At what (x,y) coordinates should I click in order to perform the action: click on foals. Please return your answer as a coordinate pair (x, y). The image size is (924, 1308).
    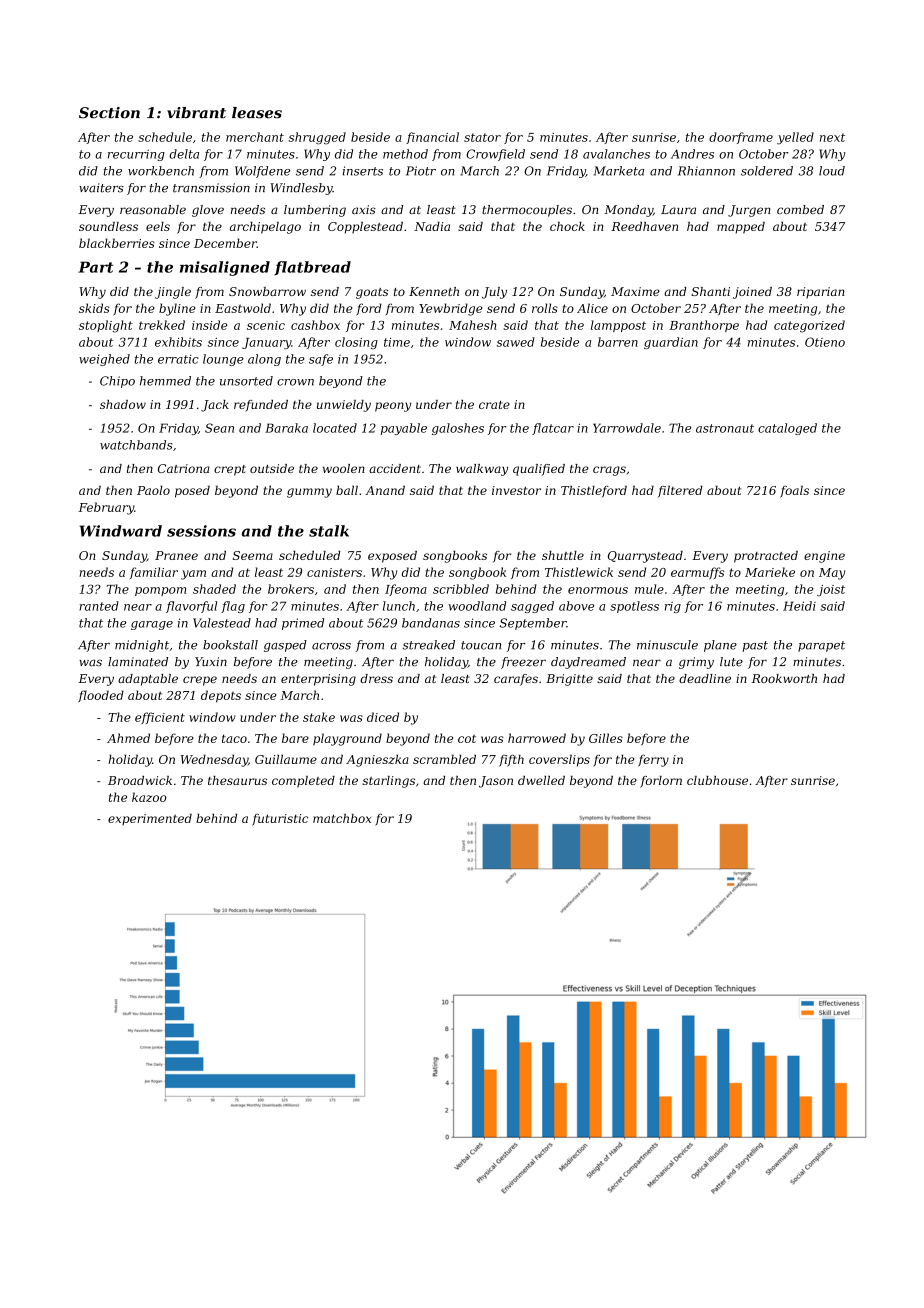
    Looking at the image, I should click on (794, 491).
